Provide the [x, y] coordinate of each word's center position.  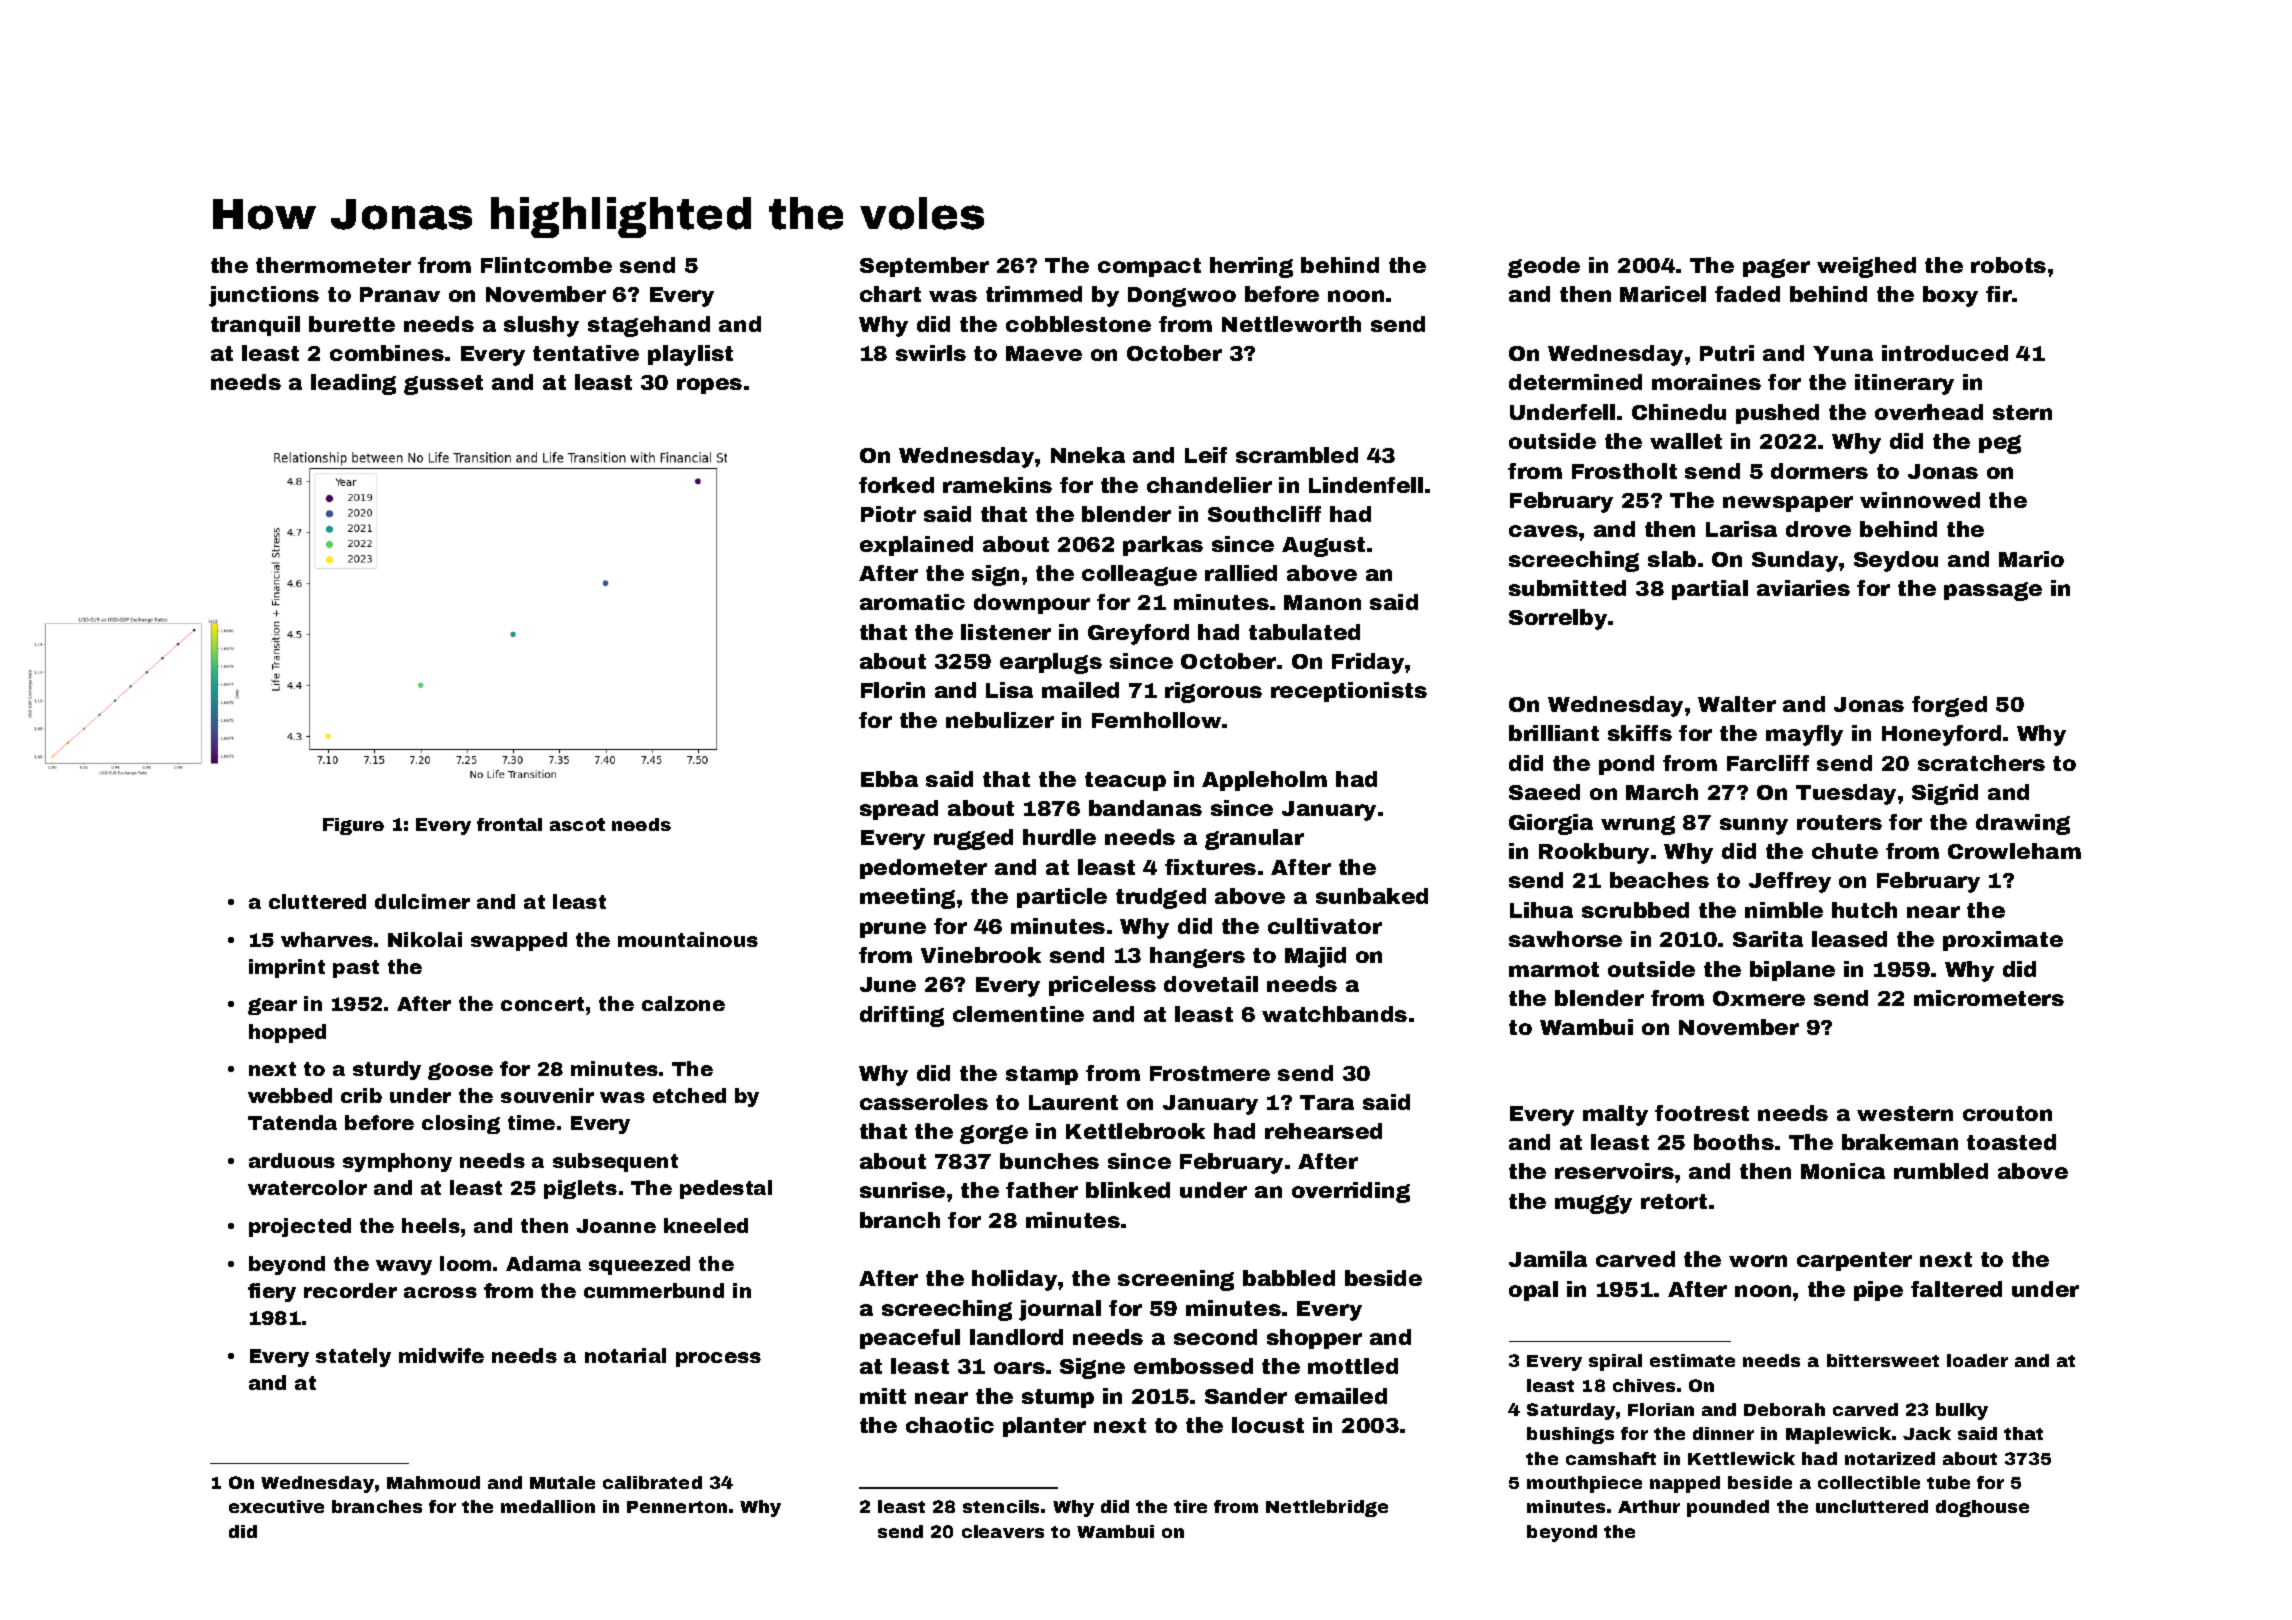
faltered [1956, 1289]
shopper [1314, 1339]
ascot [577, 824]
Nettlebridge [1327, 1508]
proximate [2003, 941]
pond [1626, 765]
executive [276, 1506]
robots [2008, 265]
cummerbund [654, 1290]
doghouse [1982, 1508]
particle [1062, 898]
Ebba [889, 779]
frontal [509, 824]
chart [890, 294]
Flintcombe [546, 265]
